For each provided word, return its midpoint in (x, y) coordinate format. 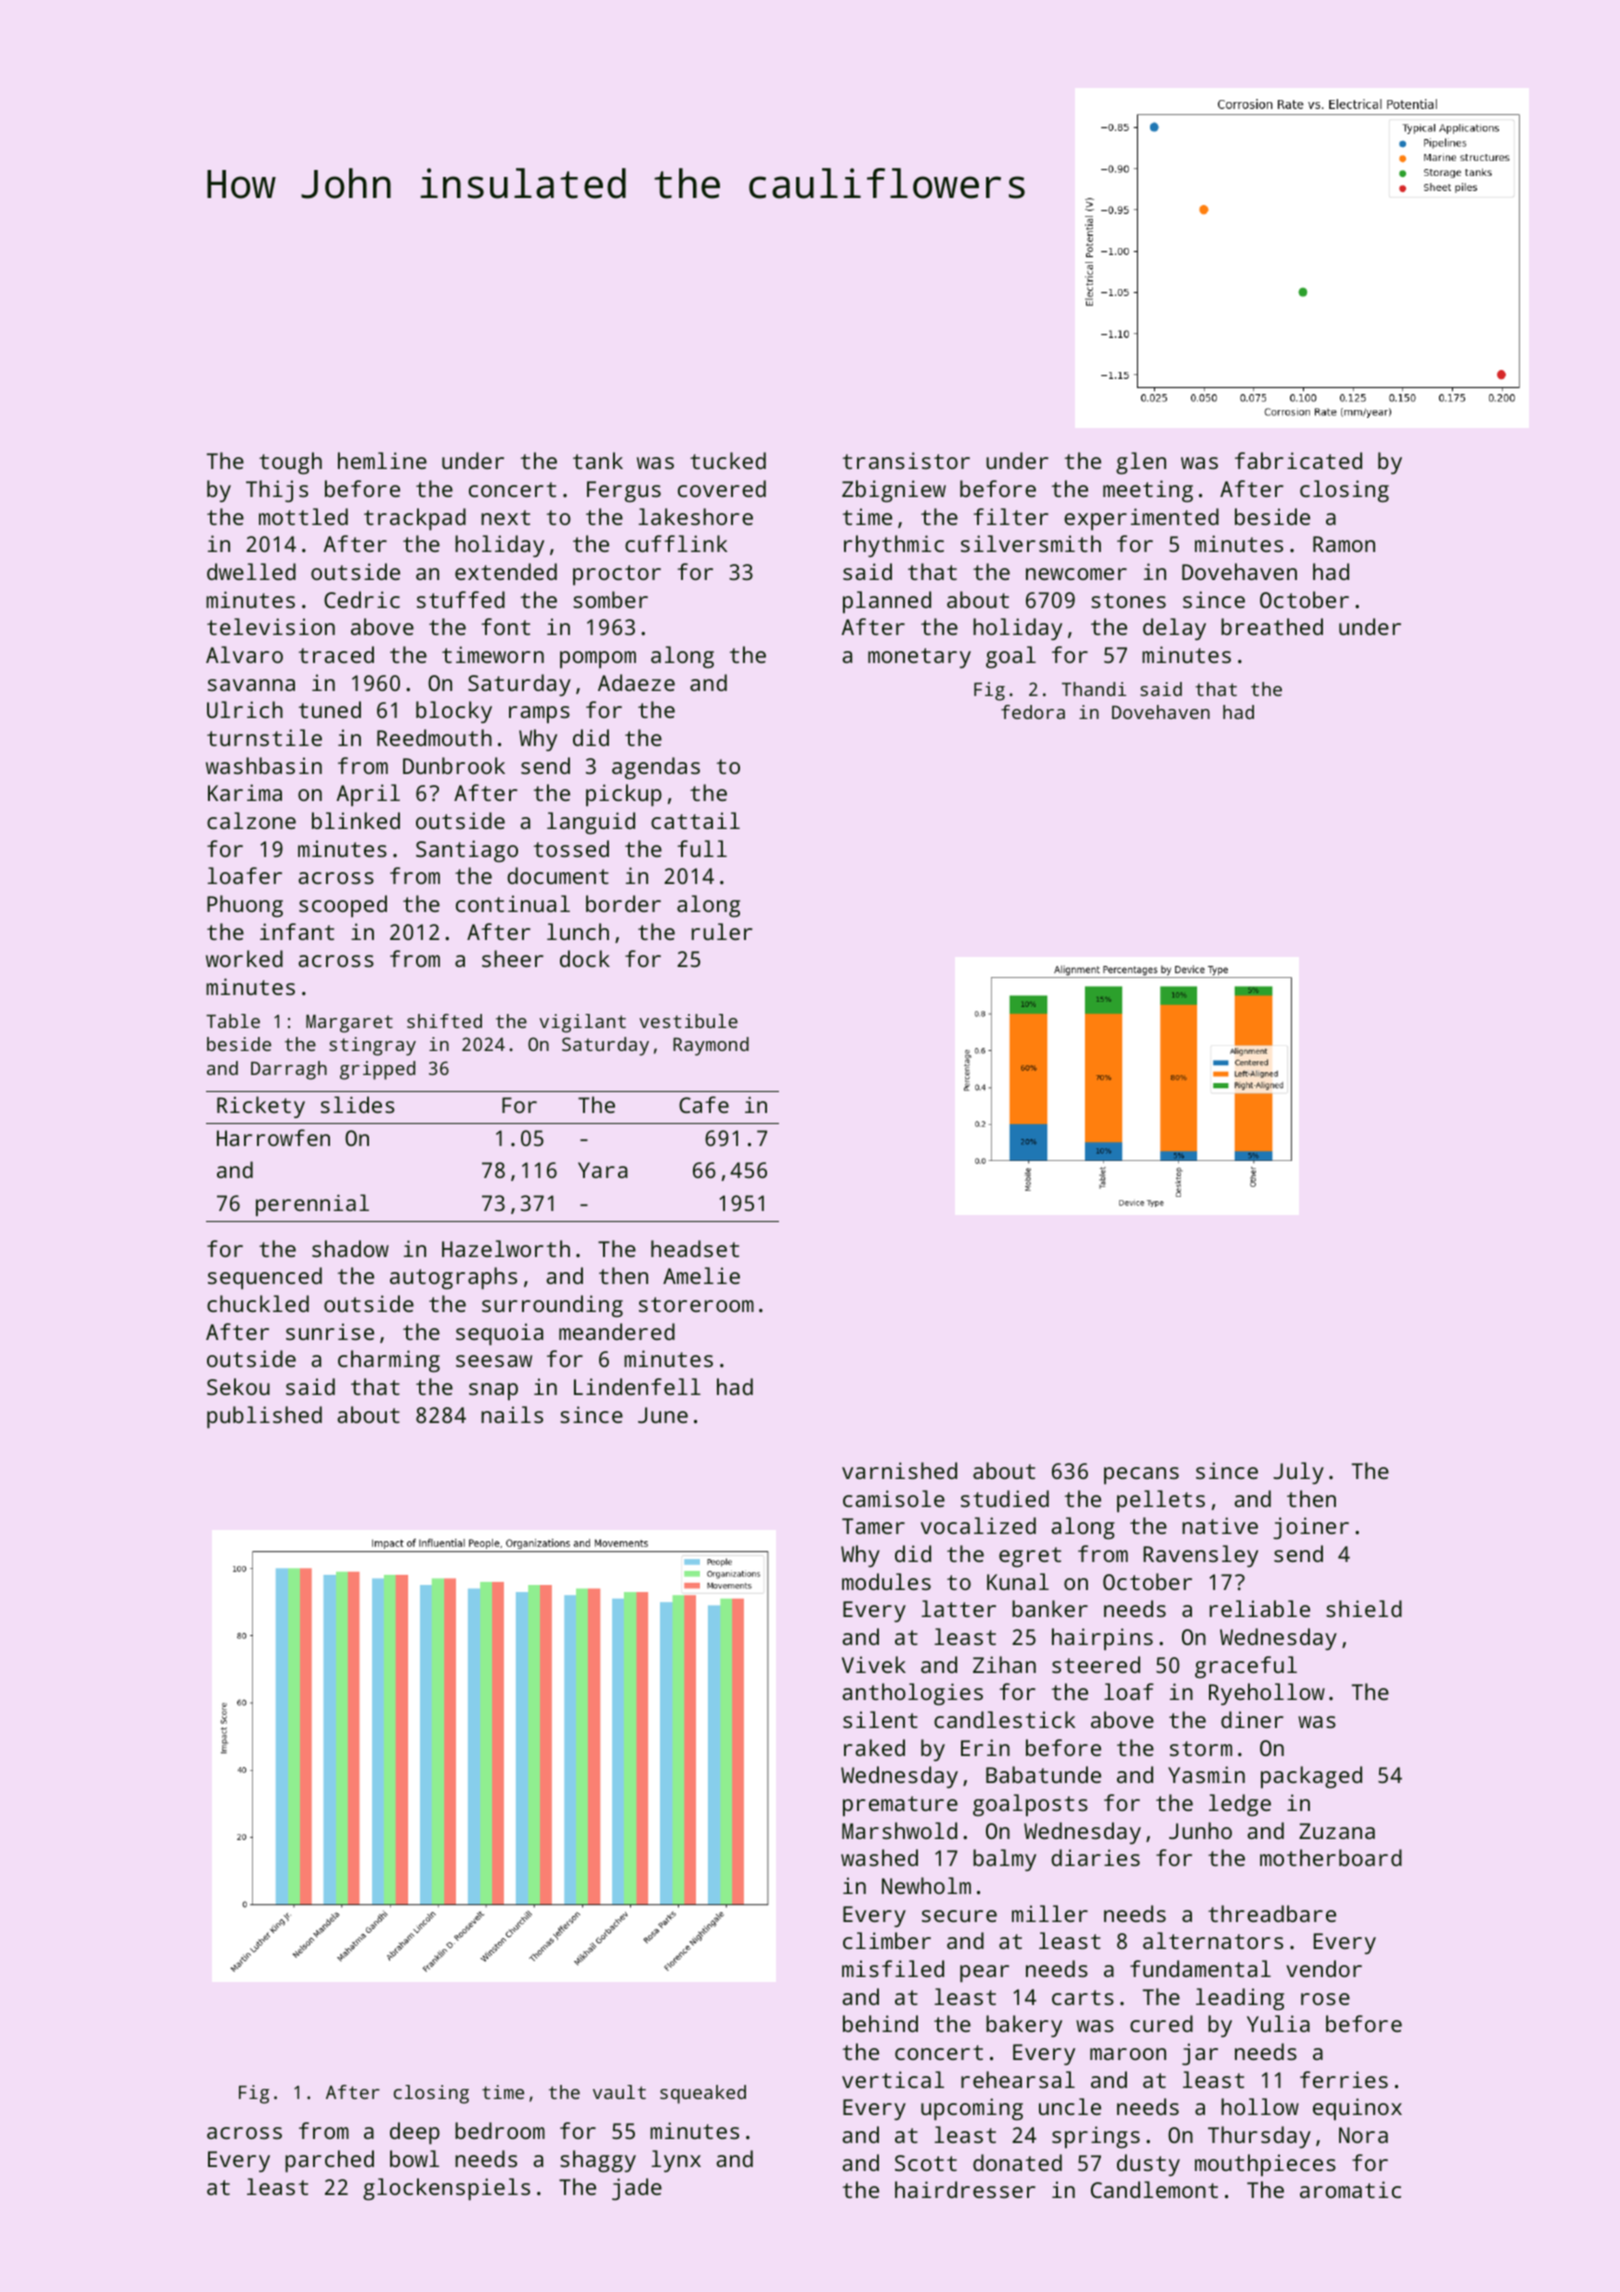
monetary (919, 658)
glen (1141, 463)
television (271, 626)
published (264, 1417)
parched (329, 2161)
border (623, 903)
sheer (512, 958)
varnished (899, 1470)
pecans (1141, 1475)
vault (619, 2092)
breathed (1272, 626)
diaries (1095, 1857)
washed (879, 1857)
